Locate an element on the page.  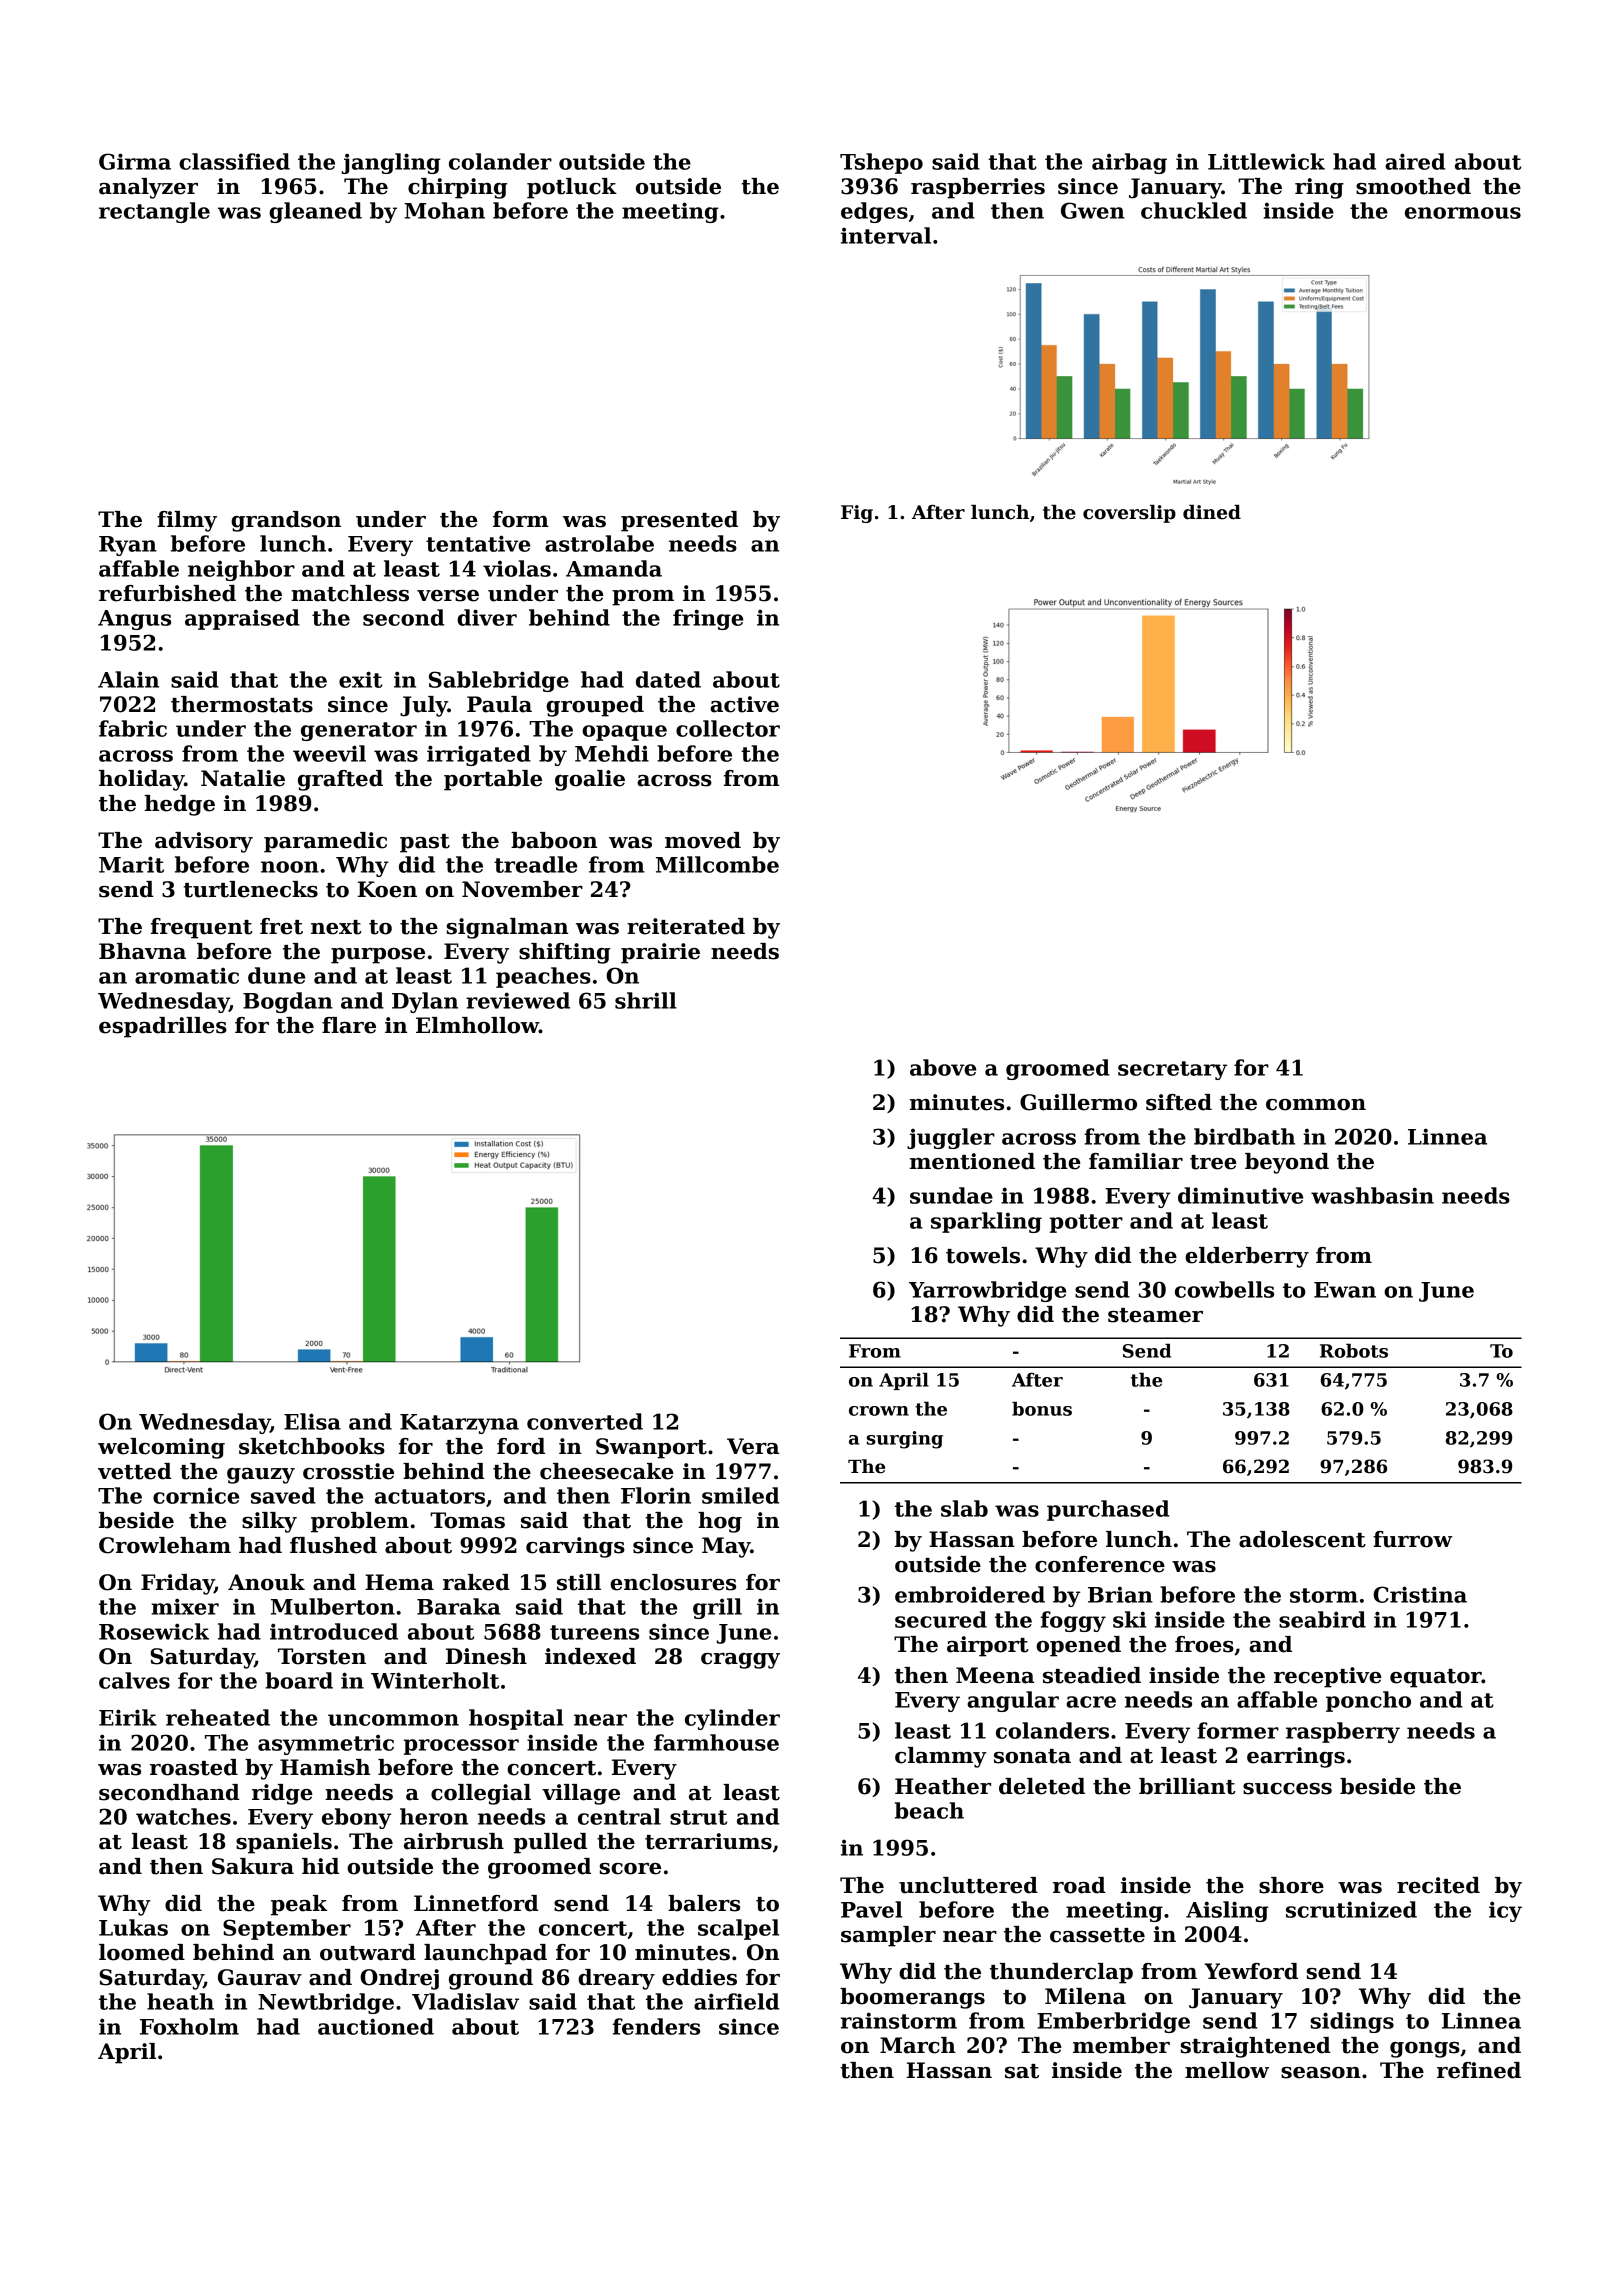
Aisling is located at coordinates (1227, 1911).
